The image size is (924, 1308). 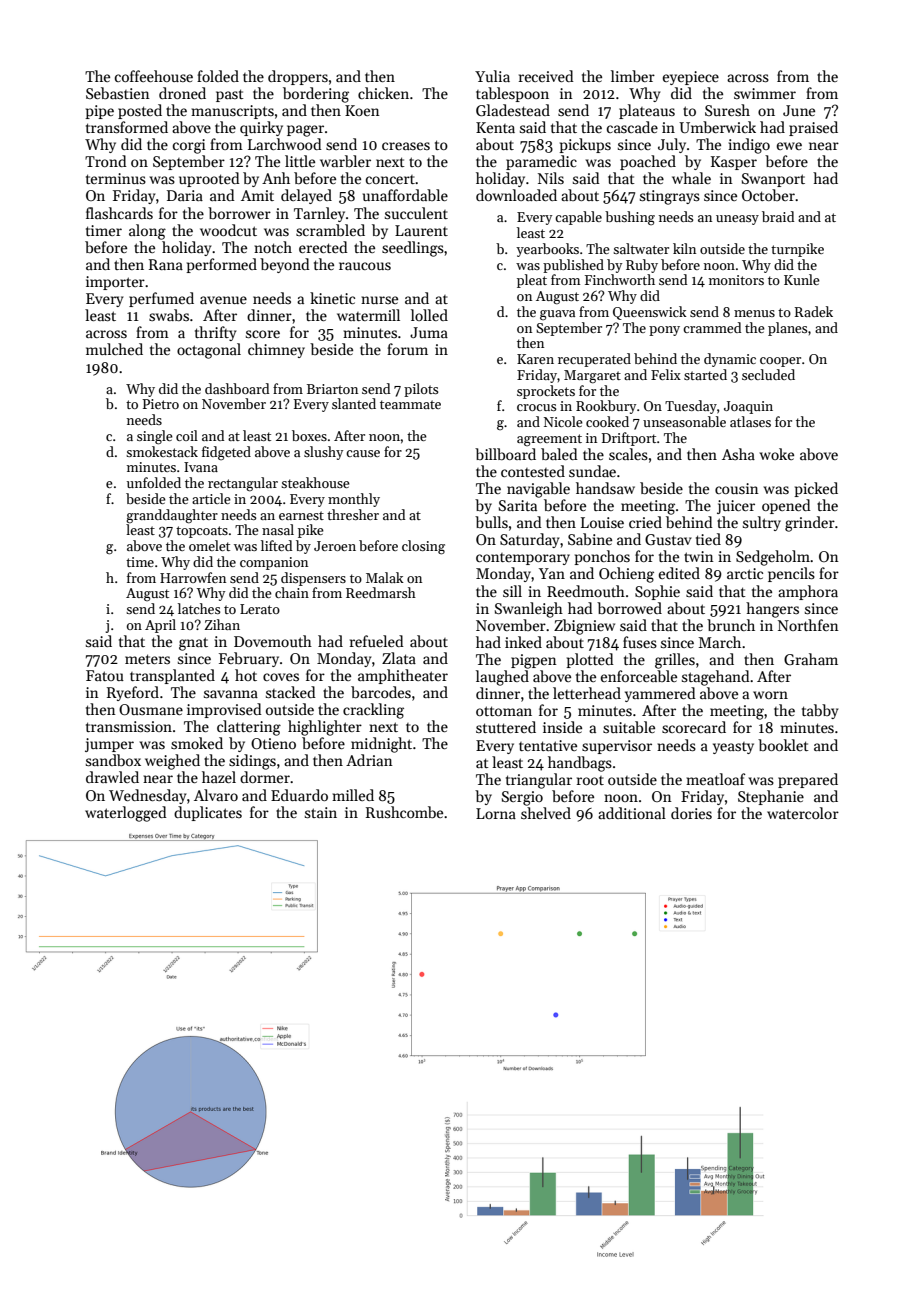 What do you see at coordinates (620, 279) in the document?
I see `Finchworth` at bounding box center [620, 279].
